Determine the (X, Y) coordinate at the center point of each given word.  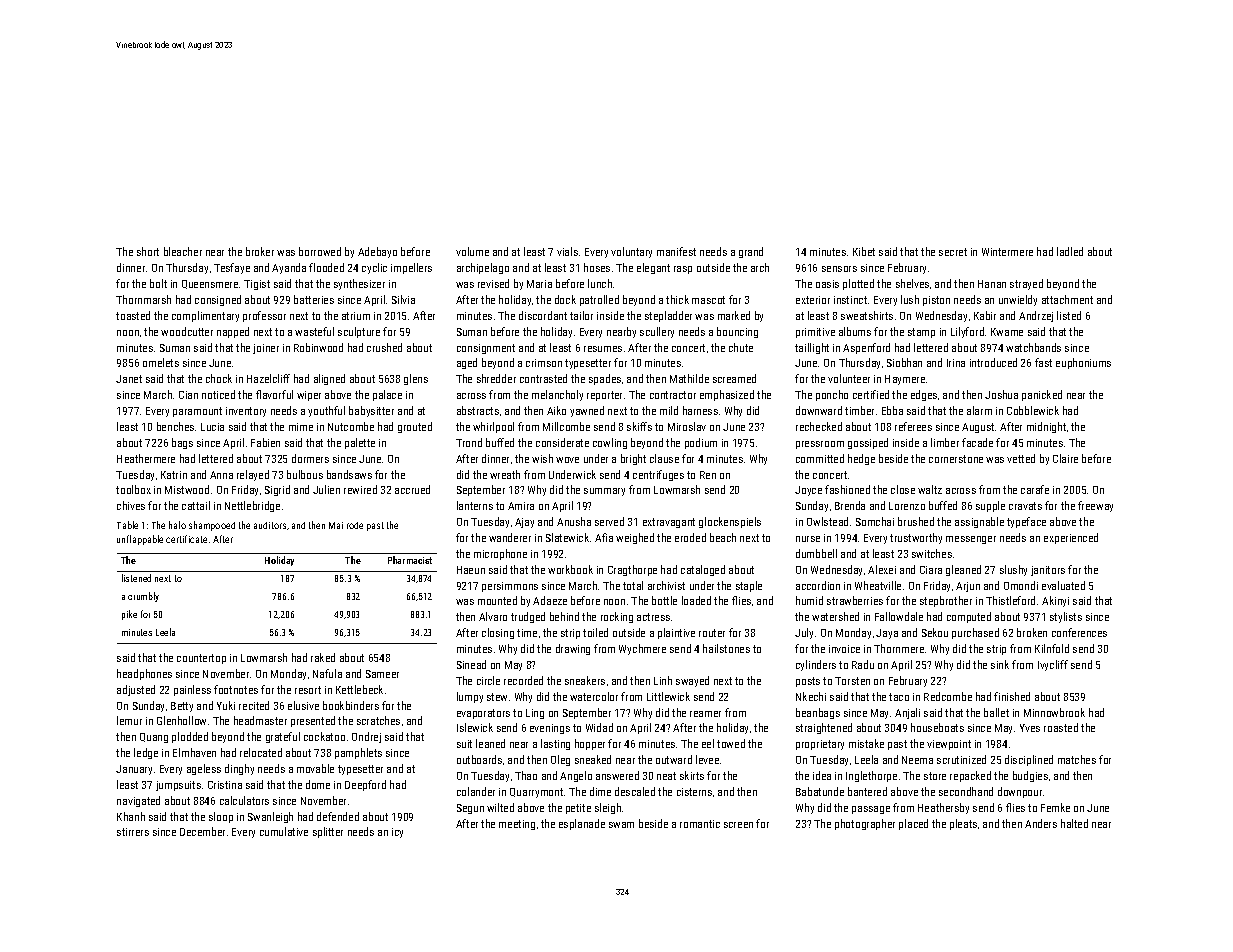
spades (605, 379)
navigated (138, 801)
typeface (1026, 522)
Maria (539, 284)
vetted (1021, 458)
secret (953, 252)
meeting (517, 825)
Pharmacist (410, 560)
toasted (133, 315)
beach (723, 537)
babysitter (371, 411)
